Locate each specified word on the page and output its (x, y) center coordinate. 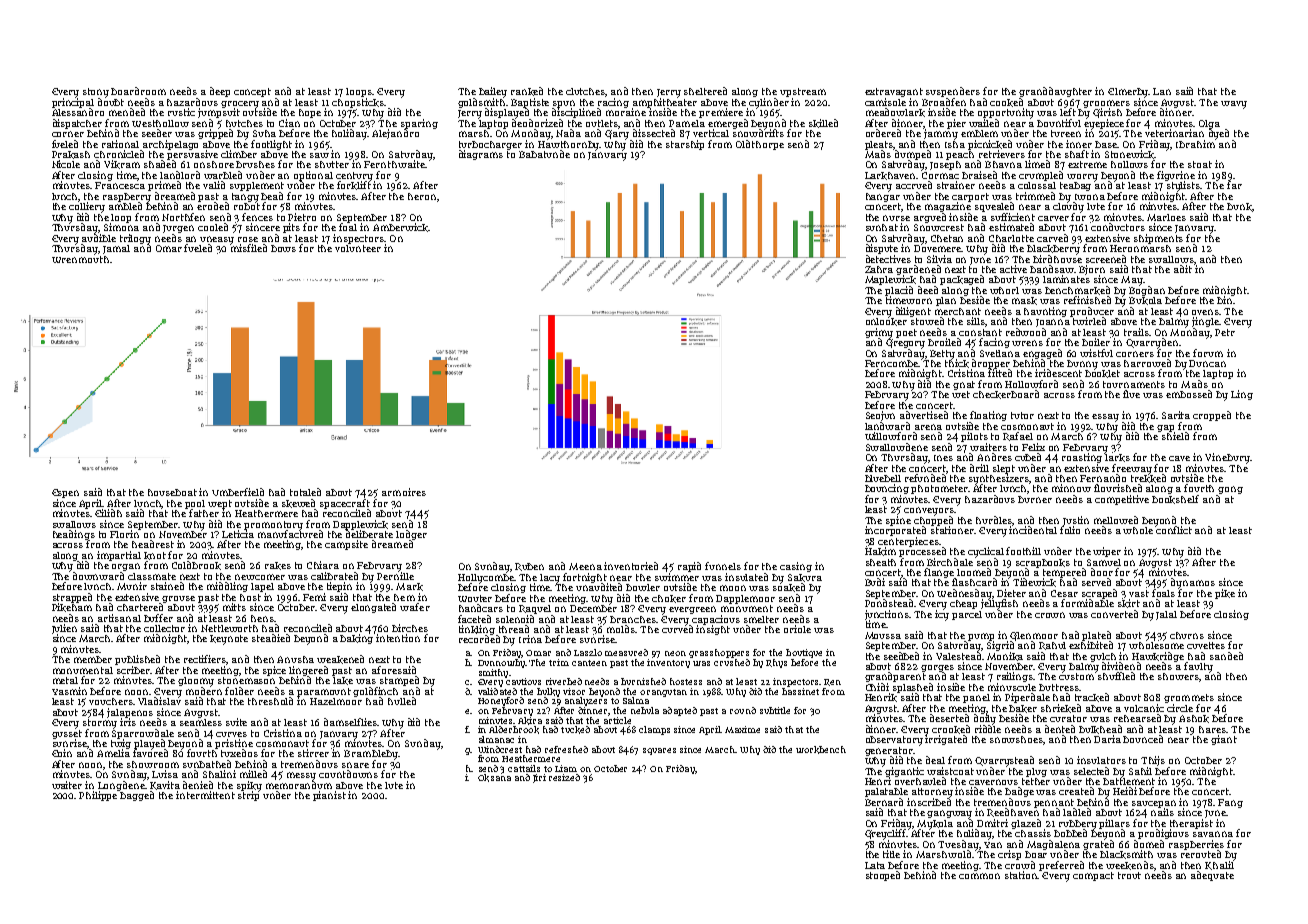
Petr (1225, 332)
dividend (1121, 666)
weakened (340, 659)
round (743, 710)
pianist (329, 796)
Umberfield (238, 492)
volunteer (358, 248)
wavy (1234, 105)
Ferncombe (892, 363)
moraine (626, 112)
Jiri (539, 778)
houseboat (172, 492)
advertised (924, 415)
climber (239, 154)
